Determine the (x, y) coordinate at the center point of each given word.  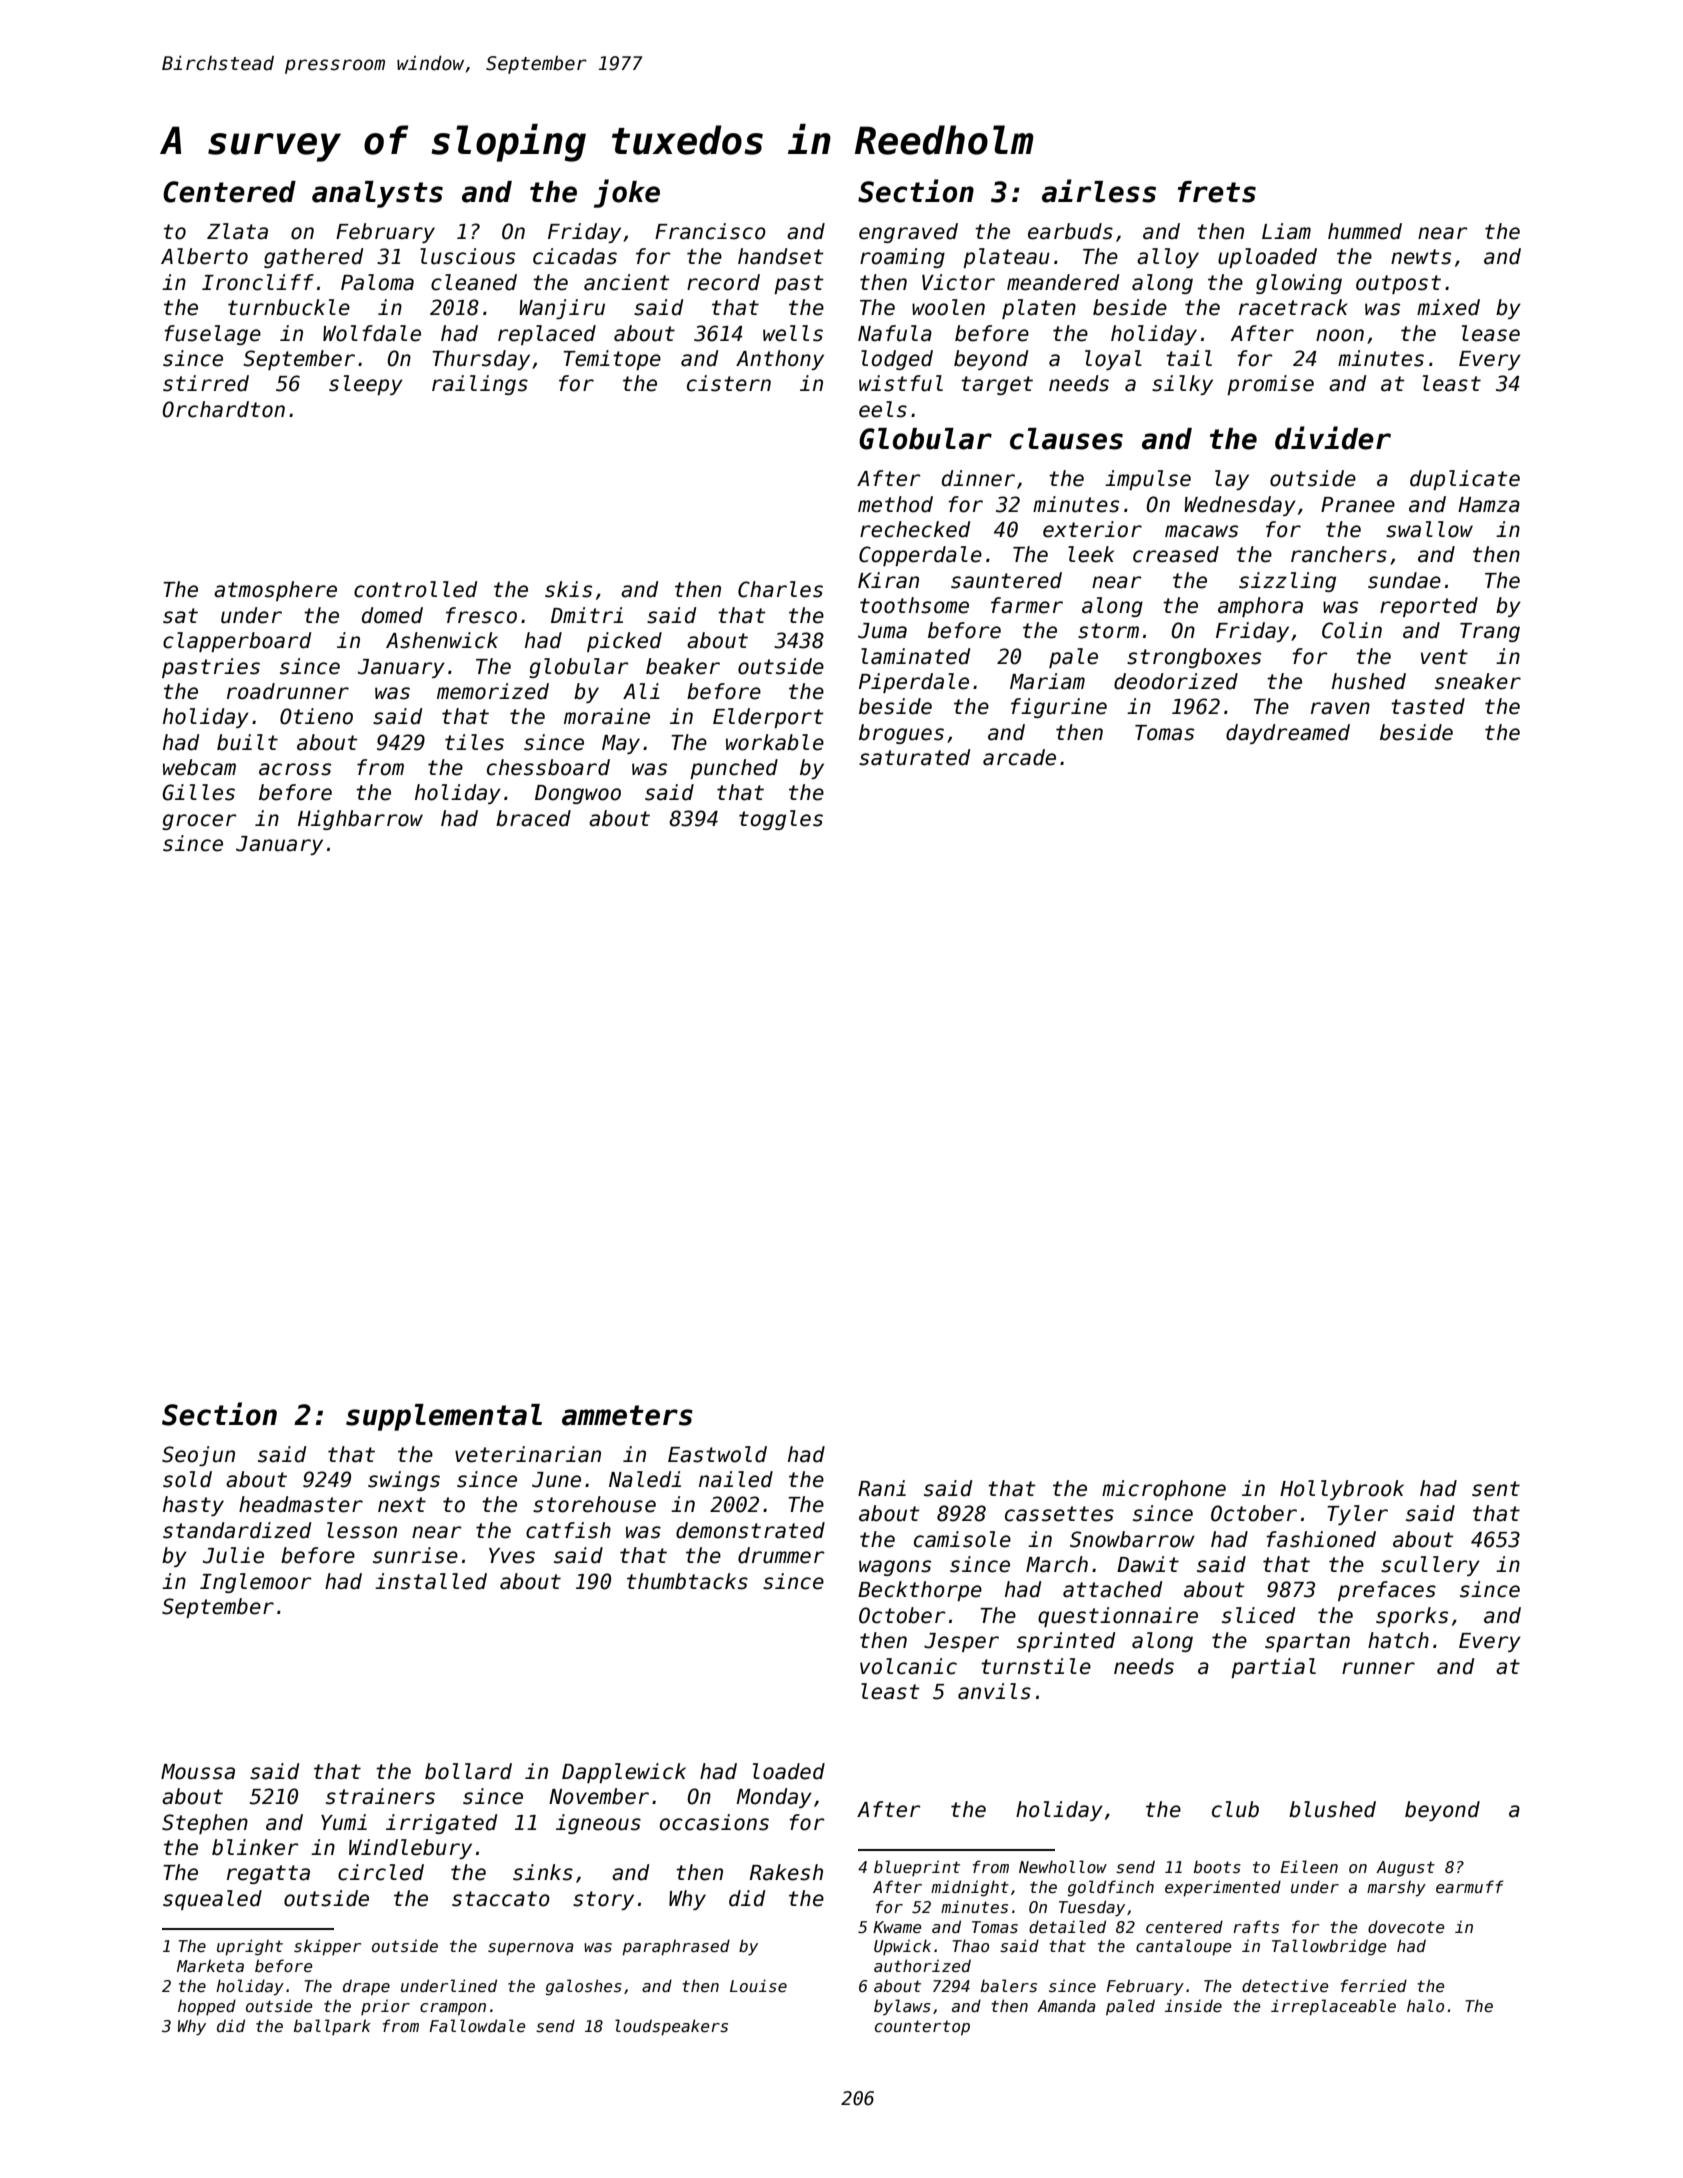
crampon (453, 2009)
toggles (781, 820)
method (895, 504)
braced (533, 818)
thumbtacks (687, 1581)
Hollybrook (1342, 1490)
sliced (1258, 1615)
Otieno (316, 716)
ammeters (627, 1415)
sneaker (1478, 681)
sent (1496, 1489)
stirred (206, 383)
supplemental (444, 1417)
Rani (882, 1488)
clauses (1066, 439)
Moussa (198, 1772)
